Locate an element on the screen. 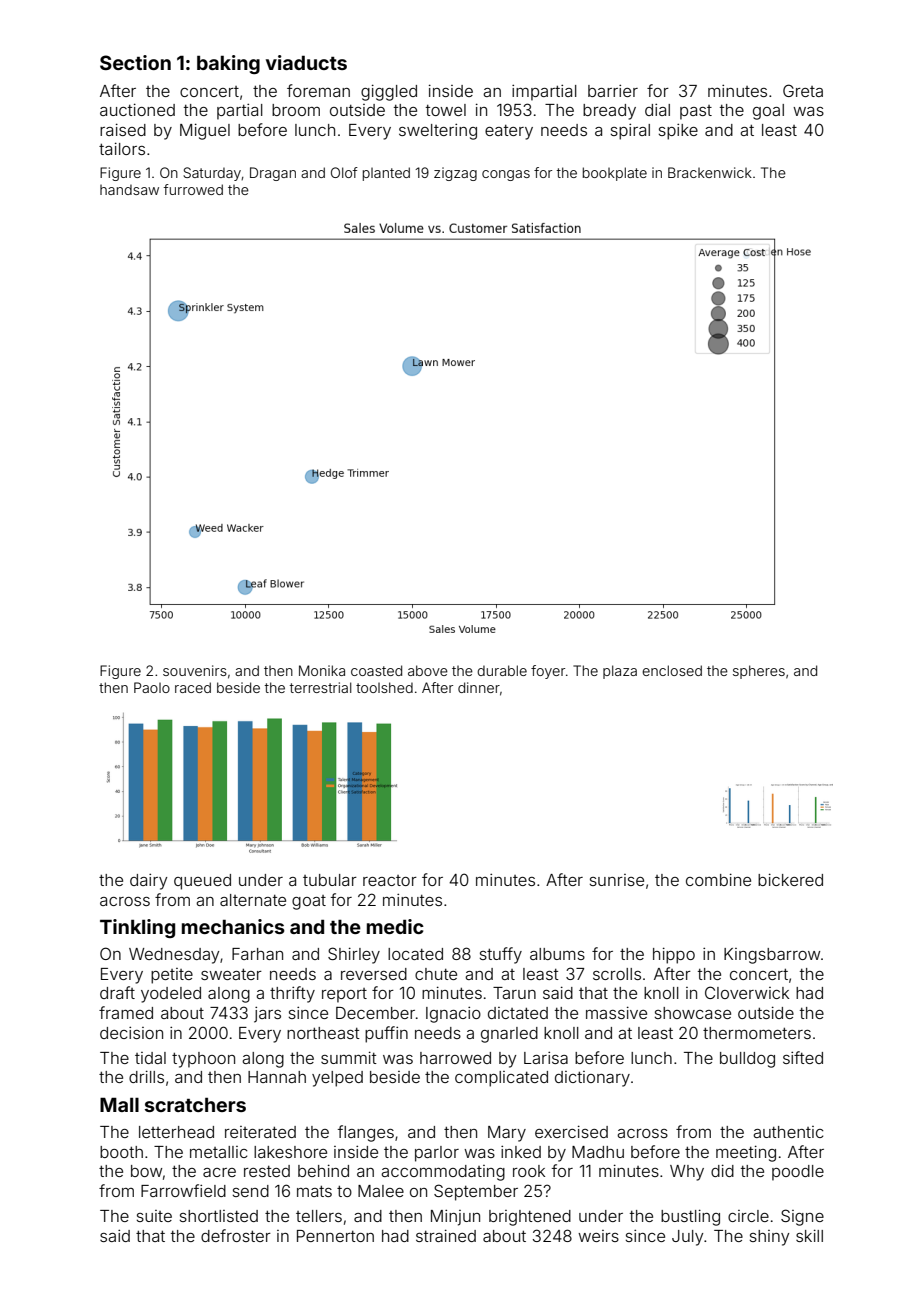  defroster is located at coordinates (236, 1235).
